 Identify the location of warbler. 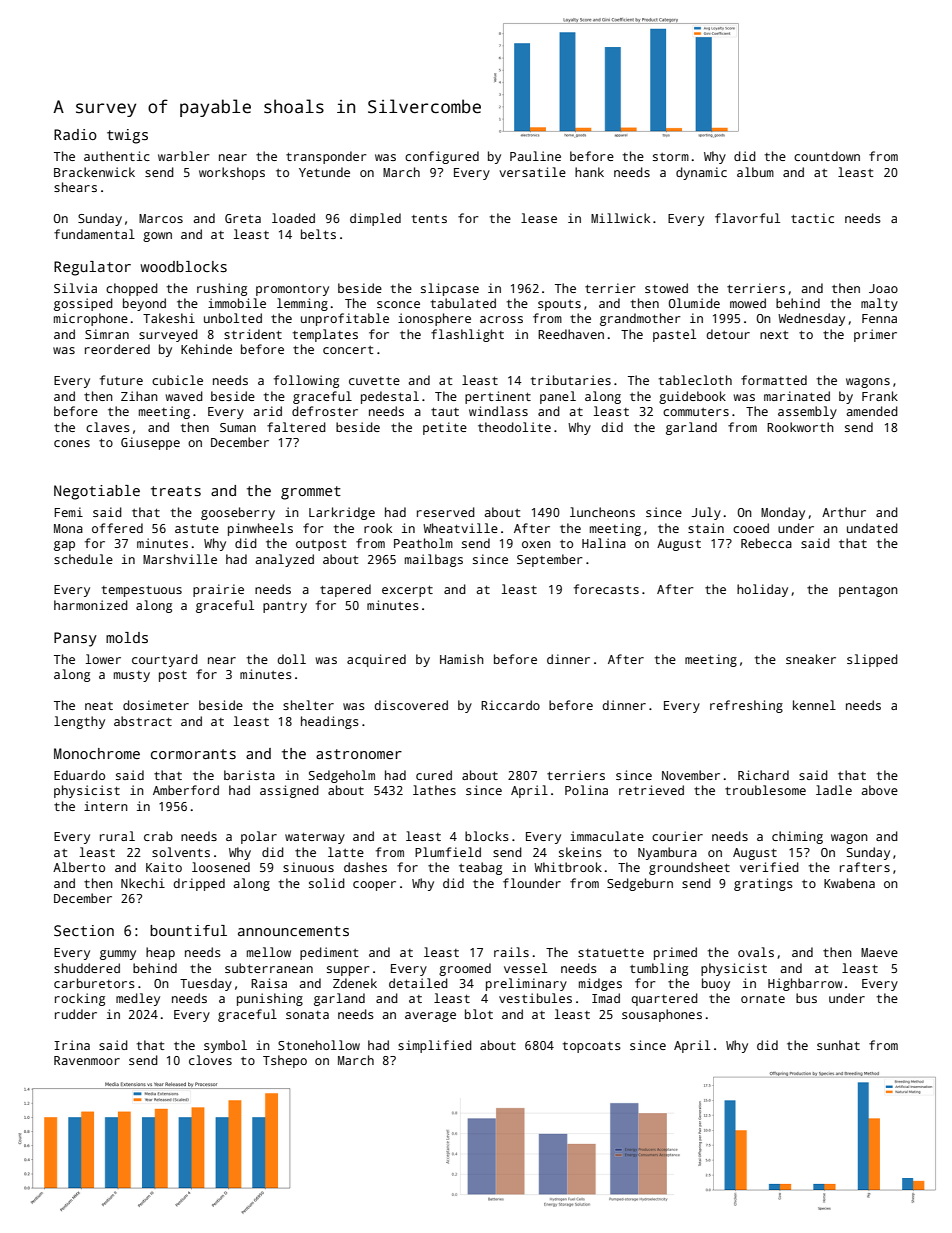
(184, 156).
